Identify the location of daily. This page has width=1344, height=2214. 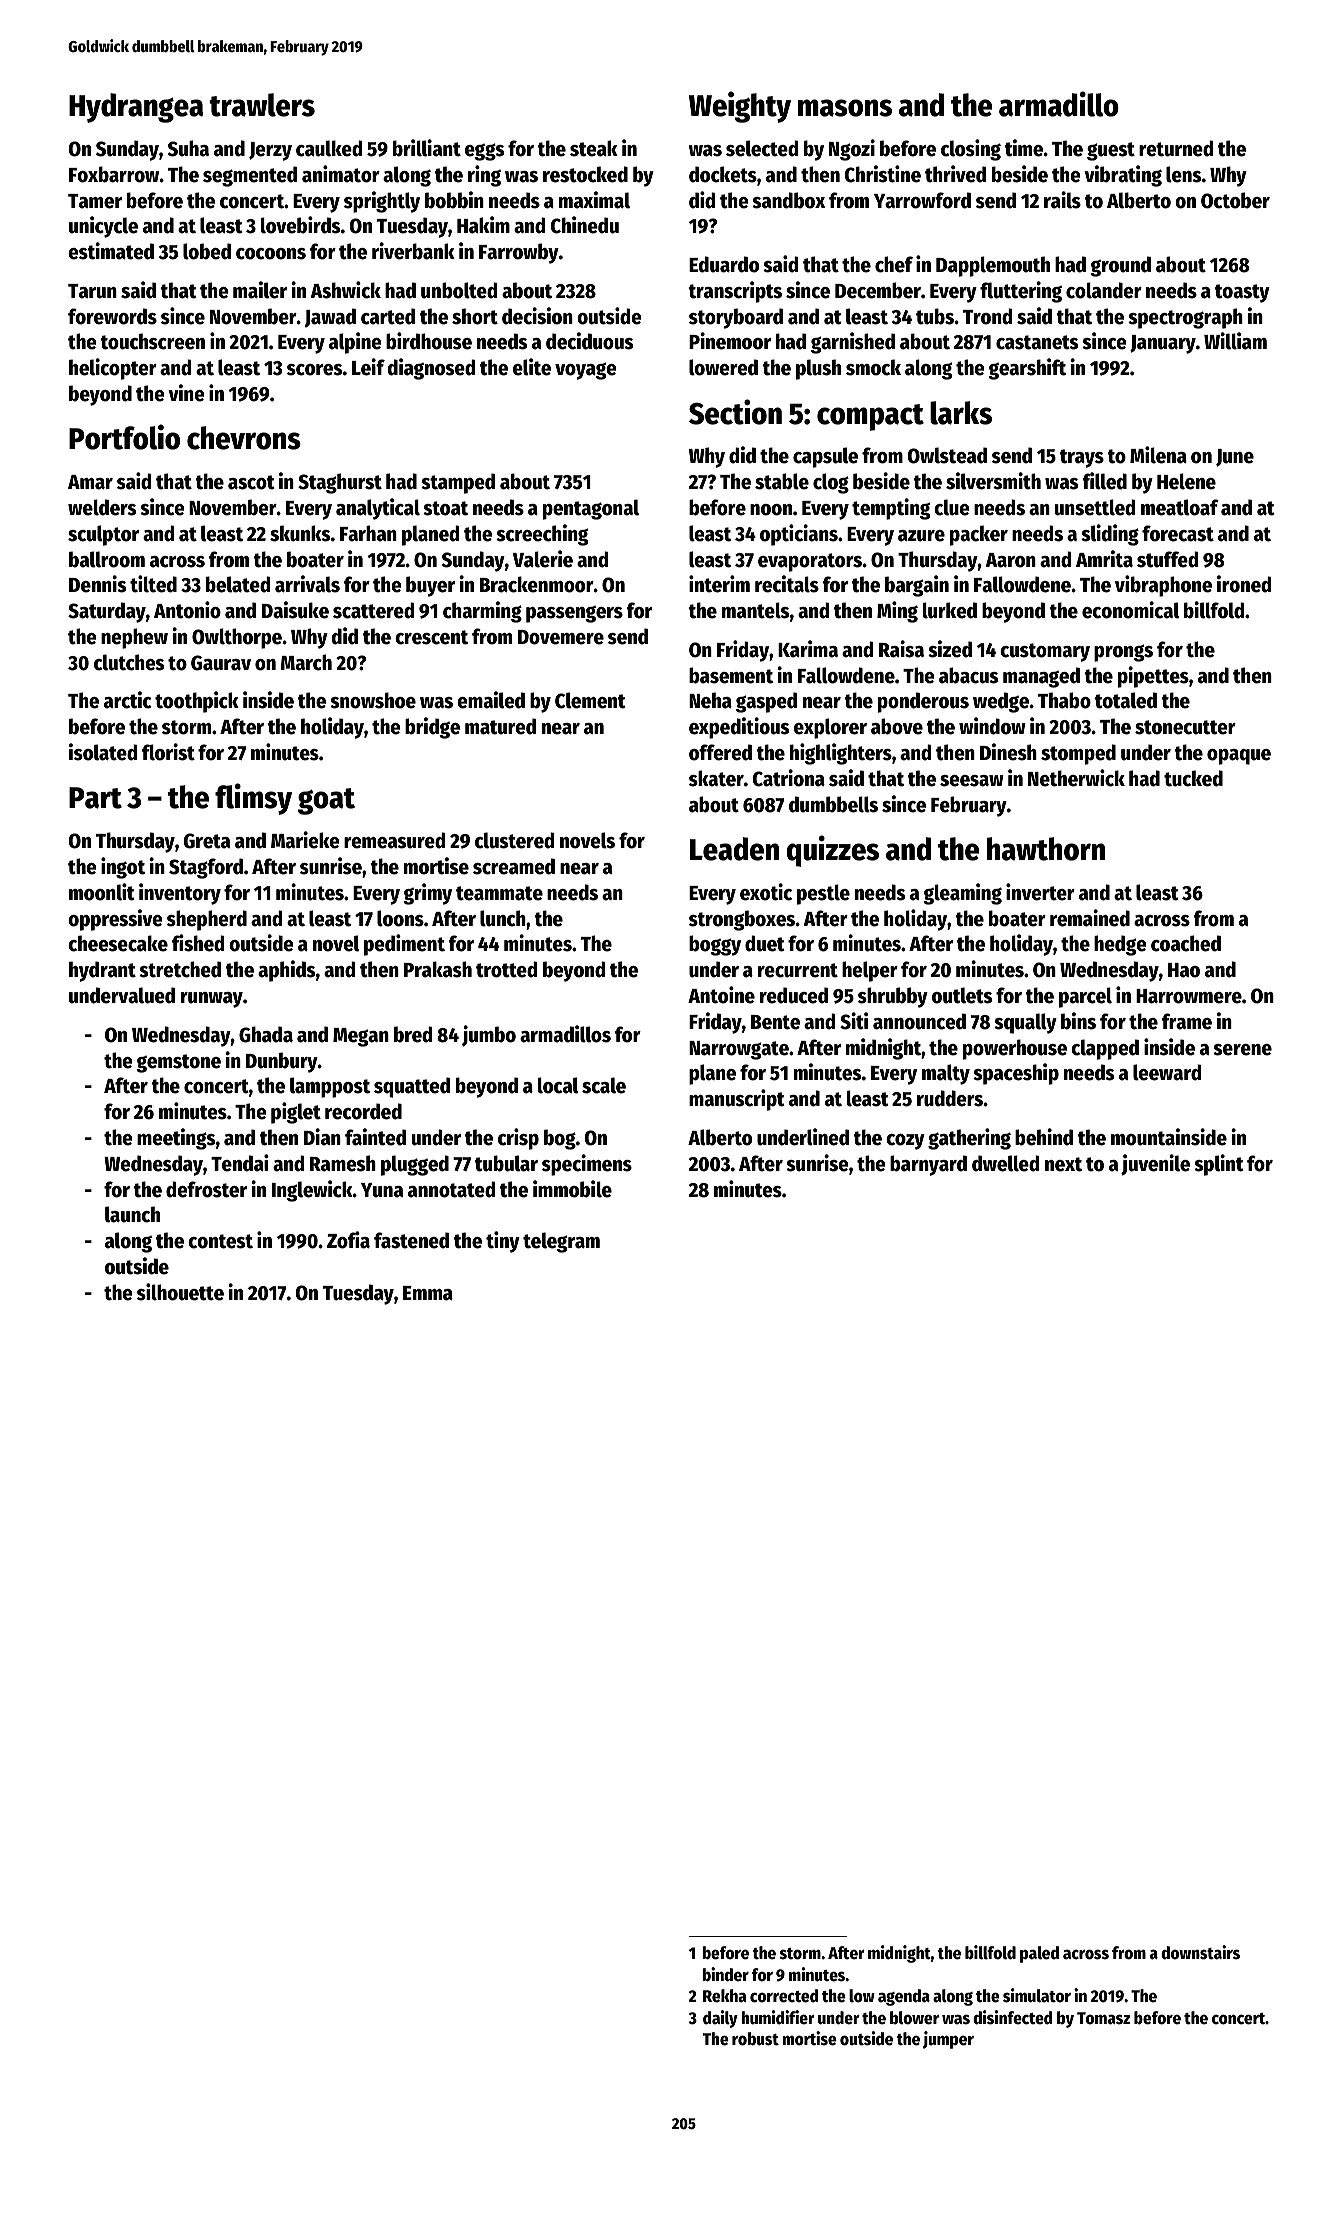
(720, 2019).
